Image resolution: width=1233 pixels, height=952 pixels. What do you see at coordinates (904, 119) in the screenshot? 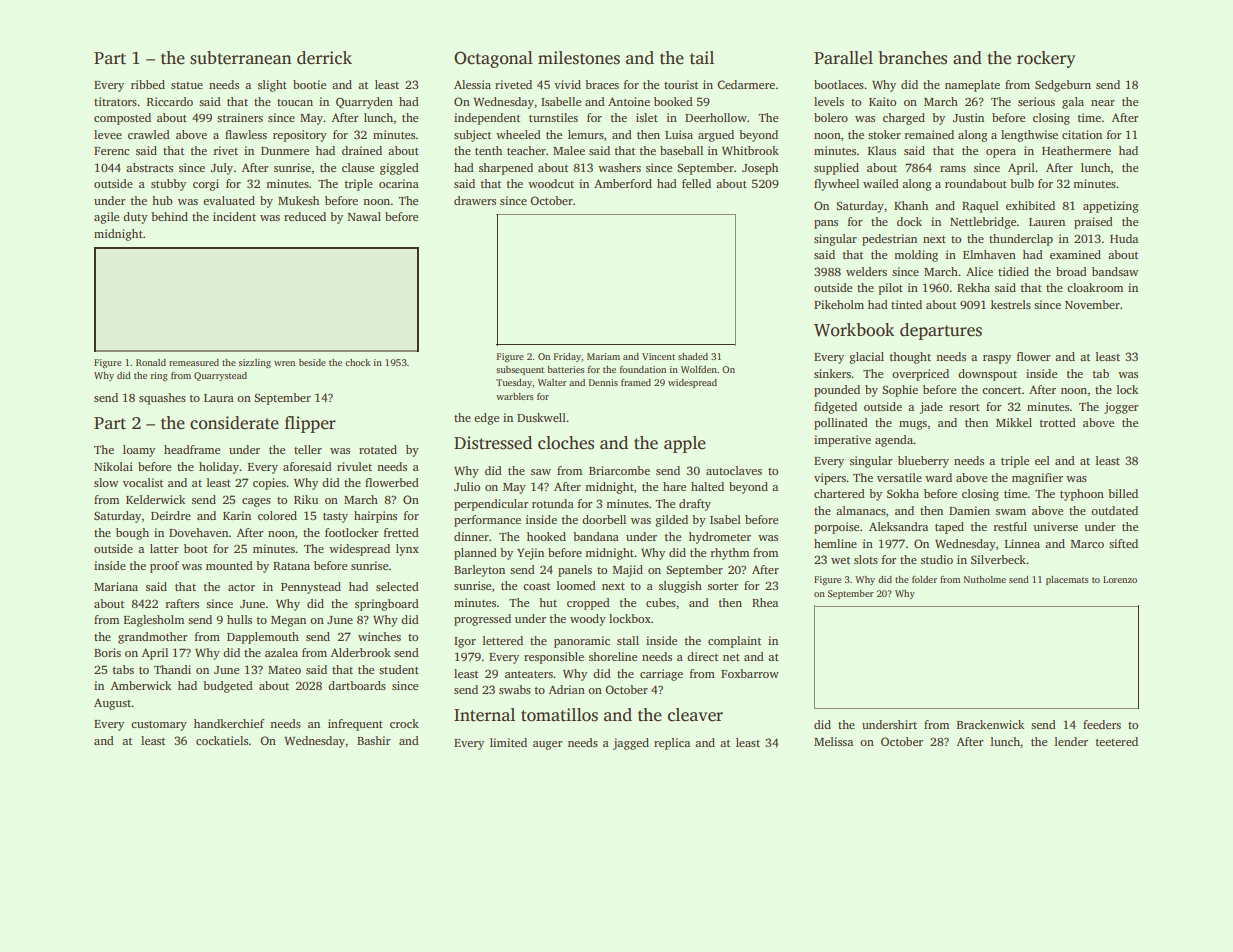
I see `charged` at bounding box center [904, 119].
